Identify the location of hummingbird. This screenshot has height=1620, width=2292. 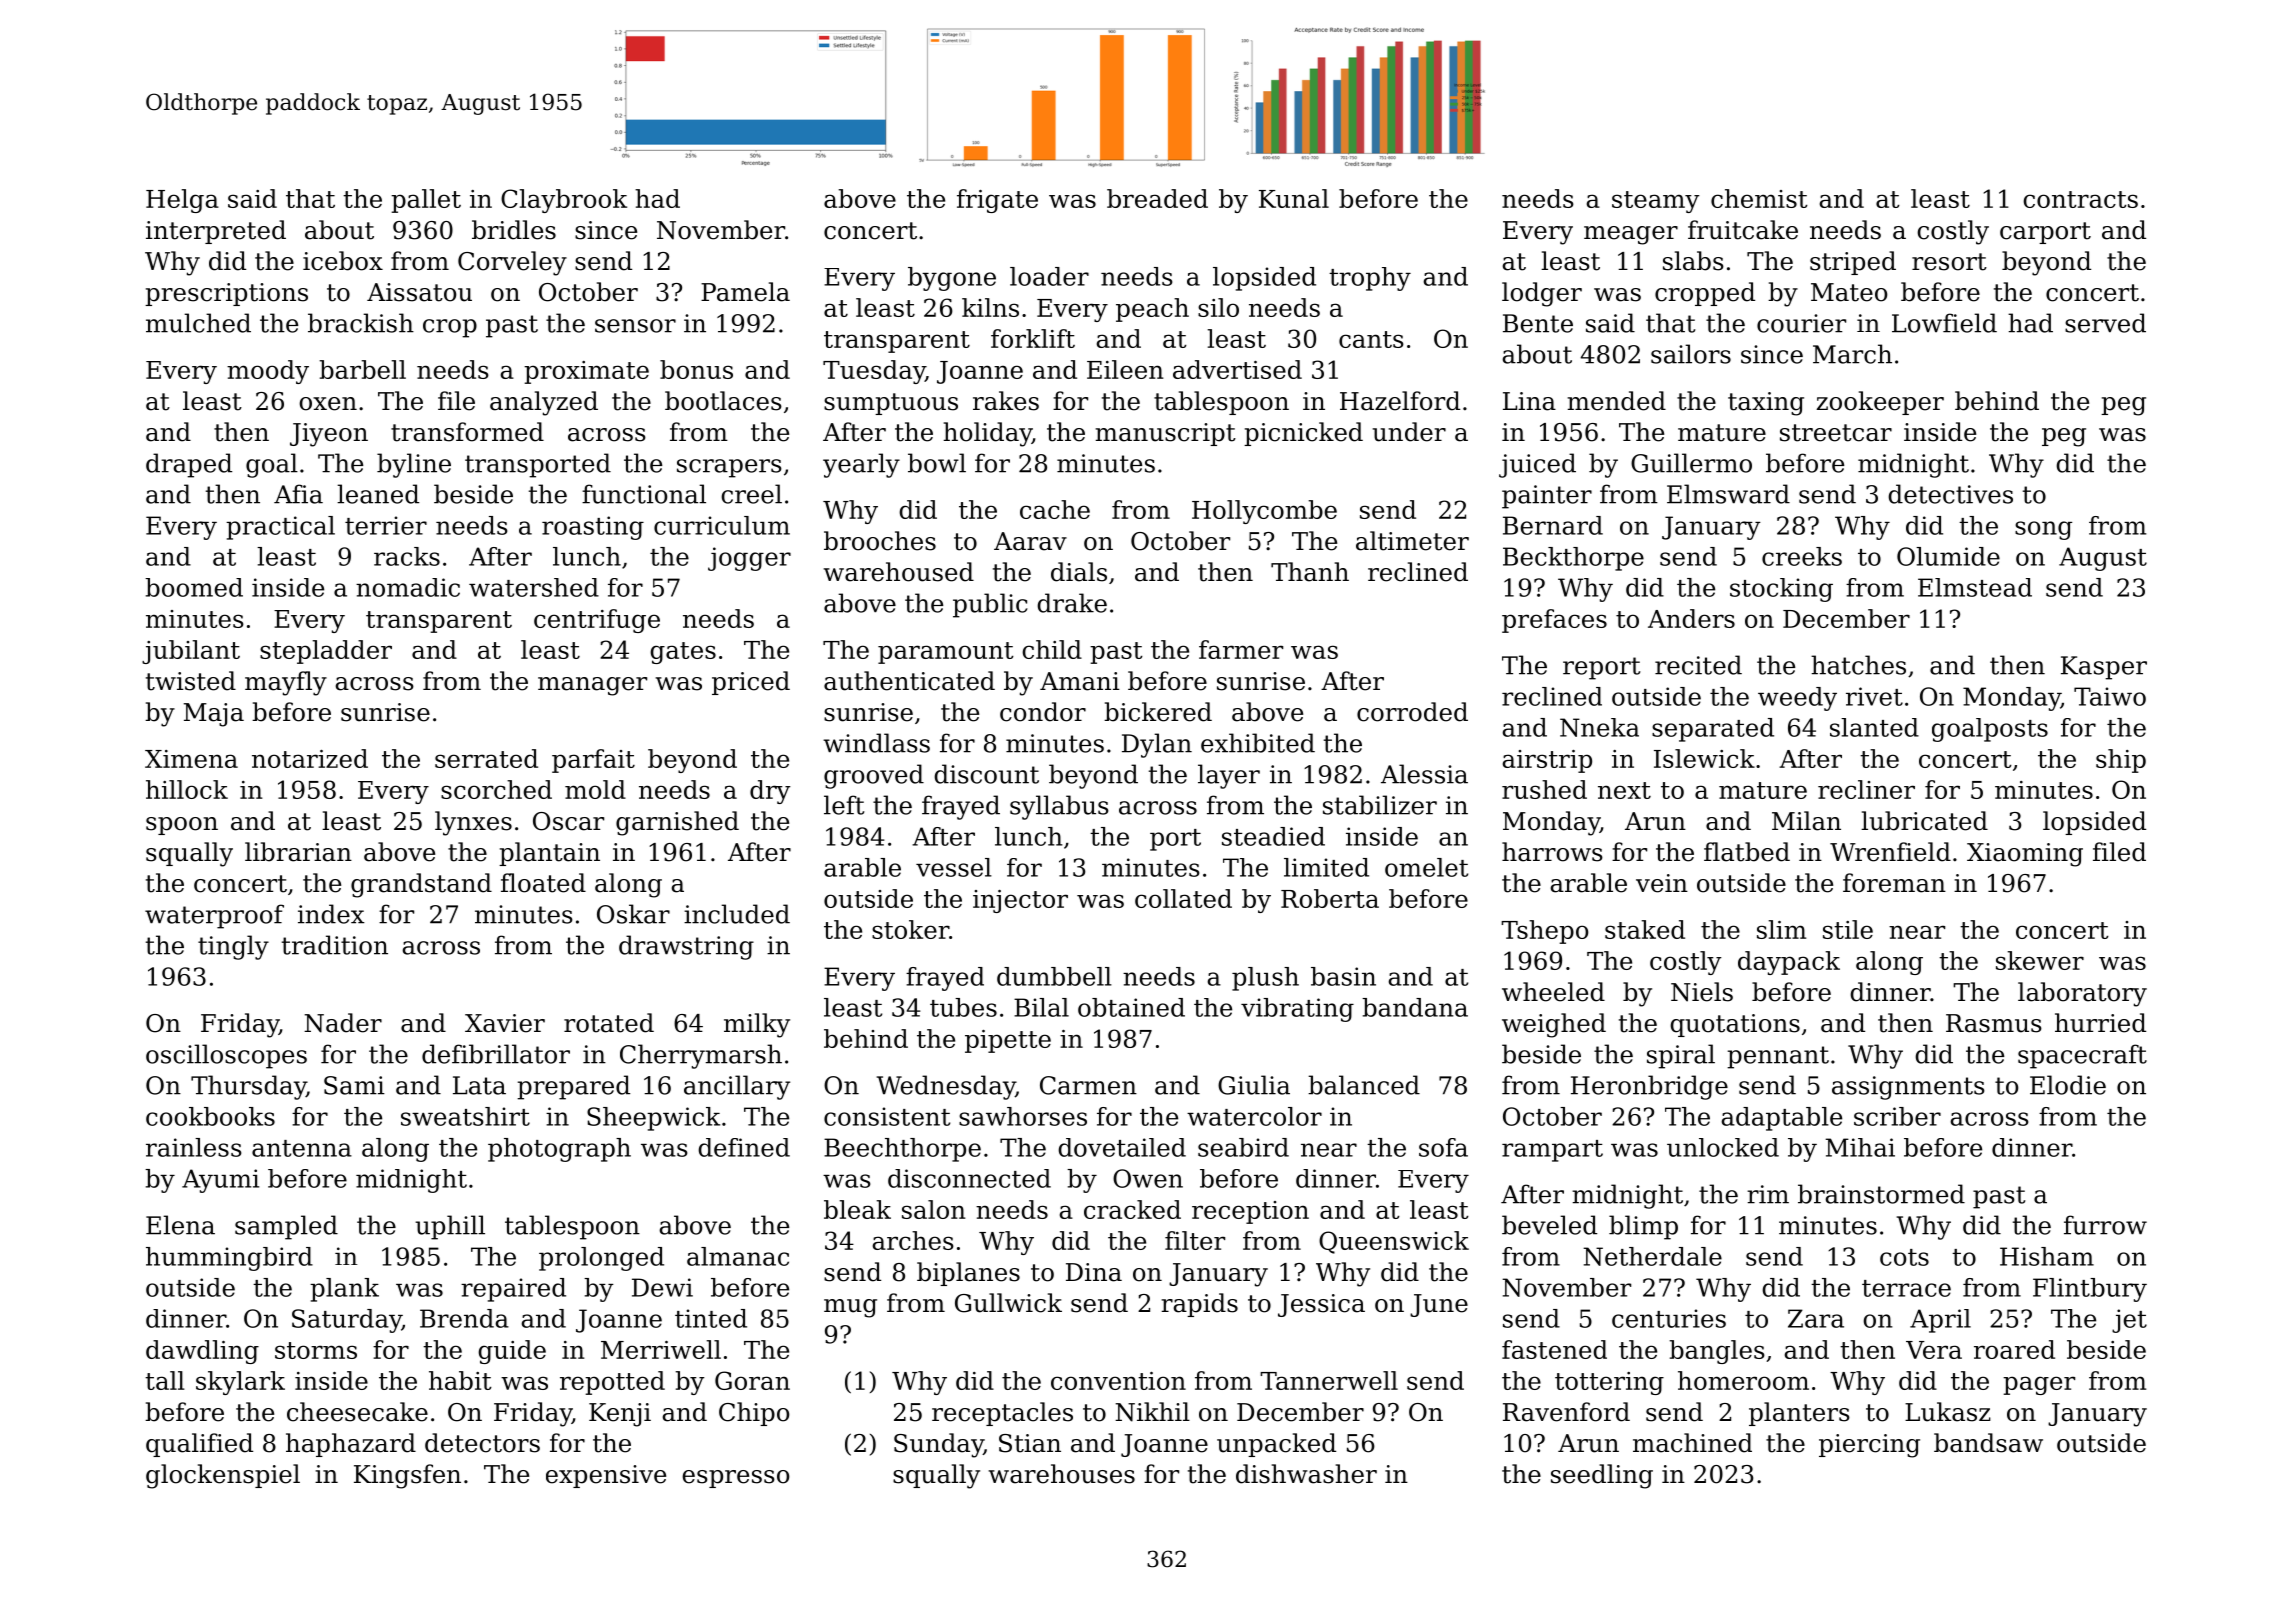
(229, 1259).
